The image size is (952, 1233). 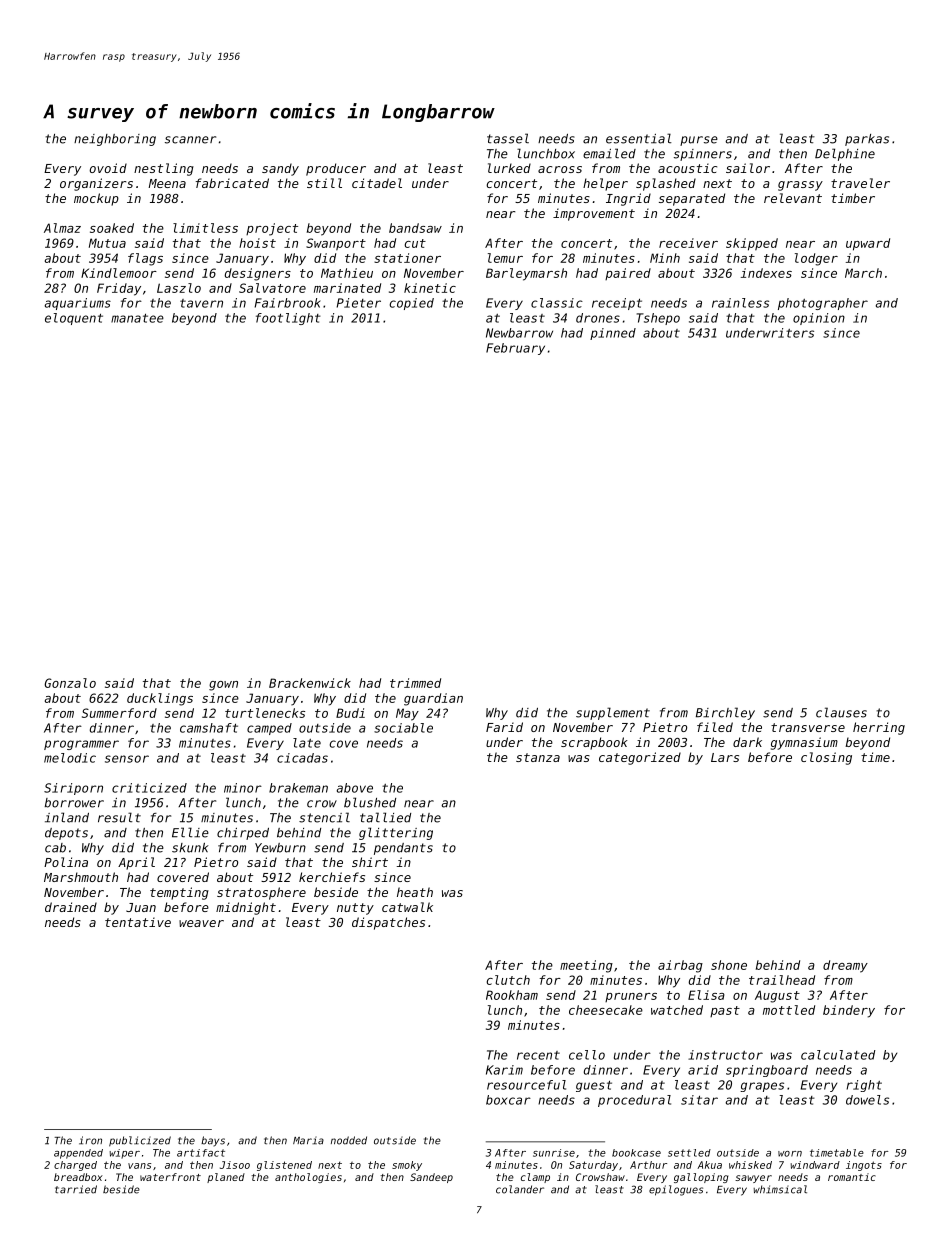 I want to click on purse, so click(x=699, y=141).
